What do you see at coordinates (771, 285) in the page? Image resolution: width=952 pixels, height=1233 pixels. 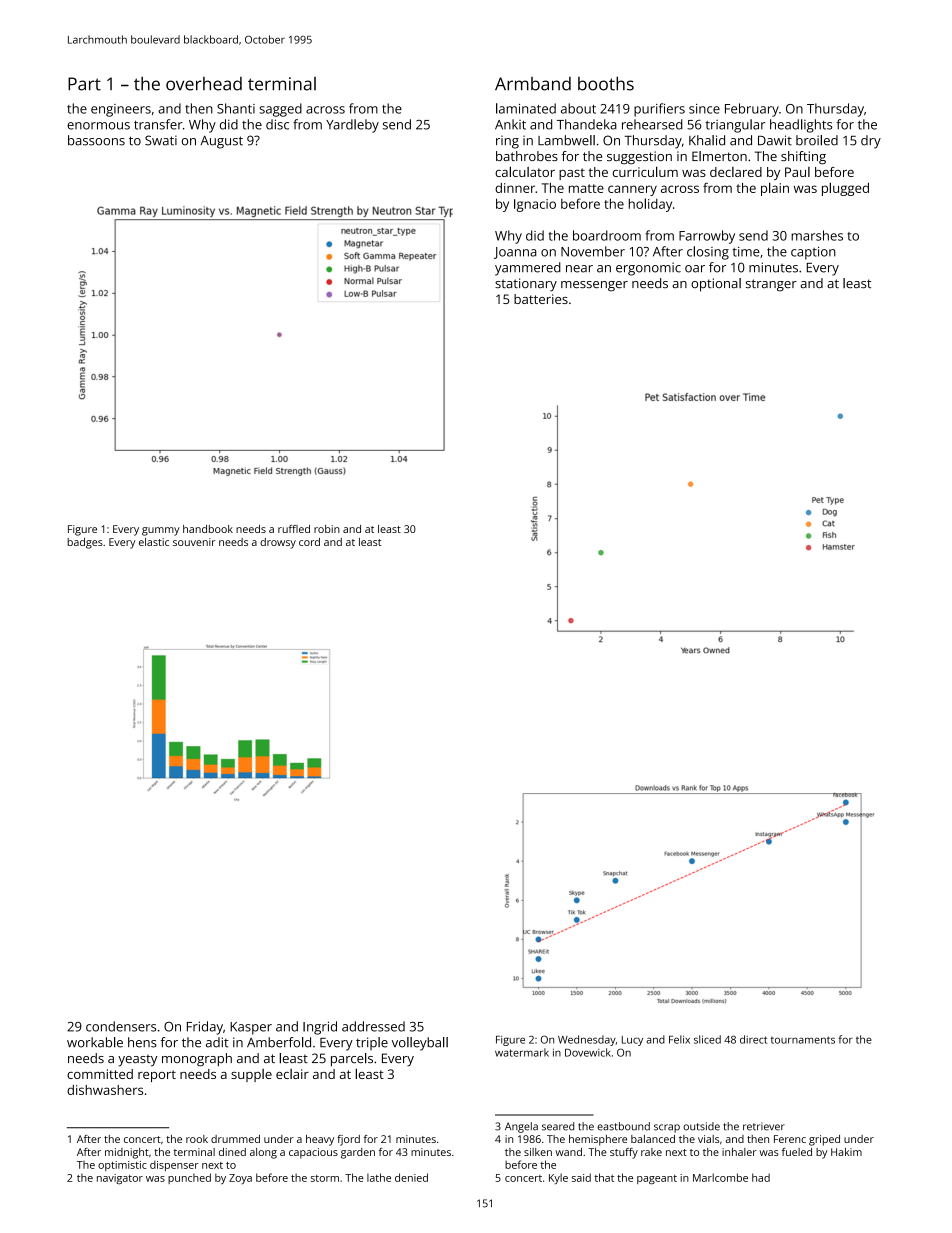 I see `stranger` at bounding box center [771, 285].
